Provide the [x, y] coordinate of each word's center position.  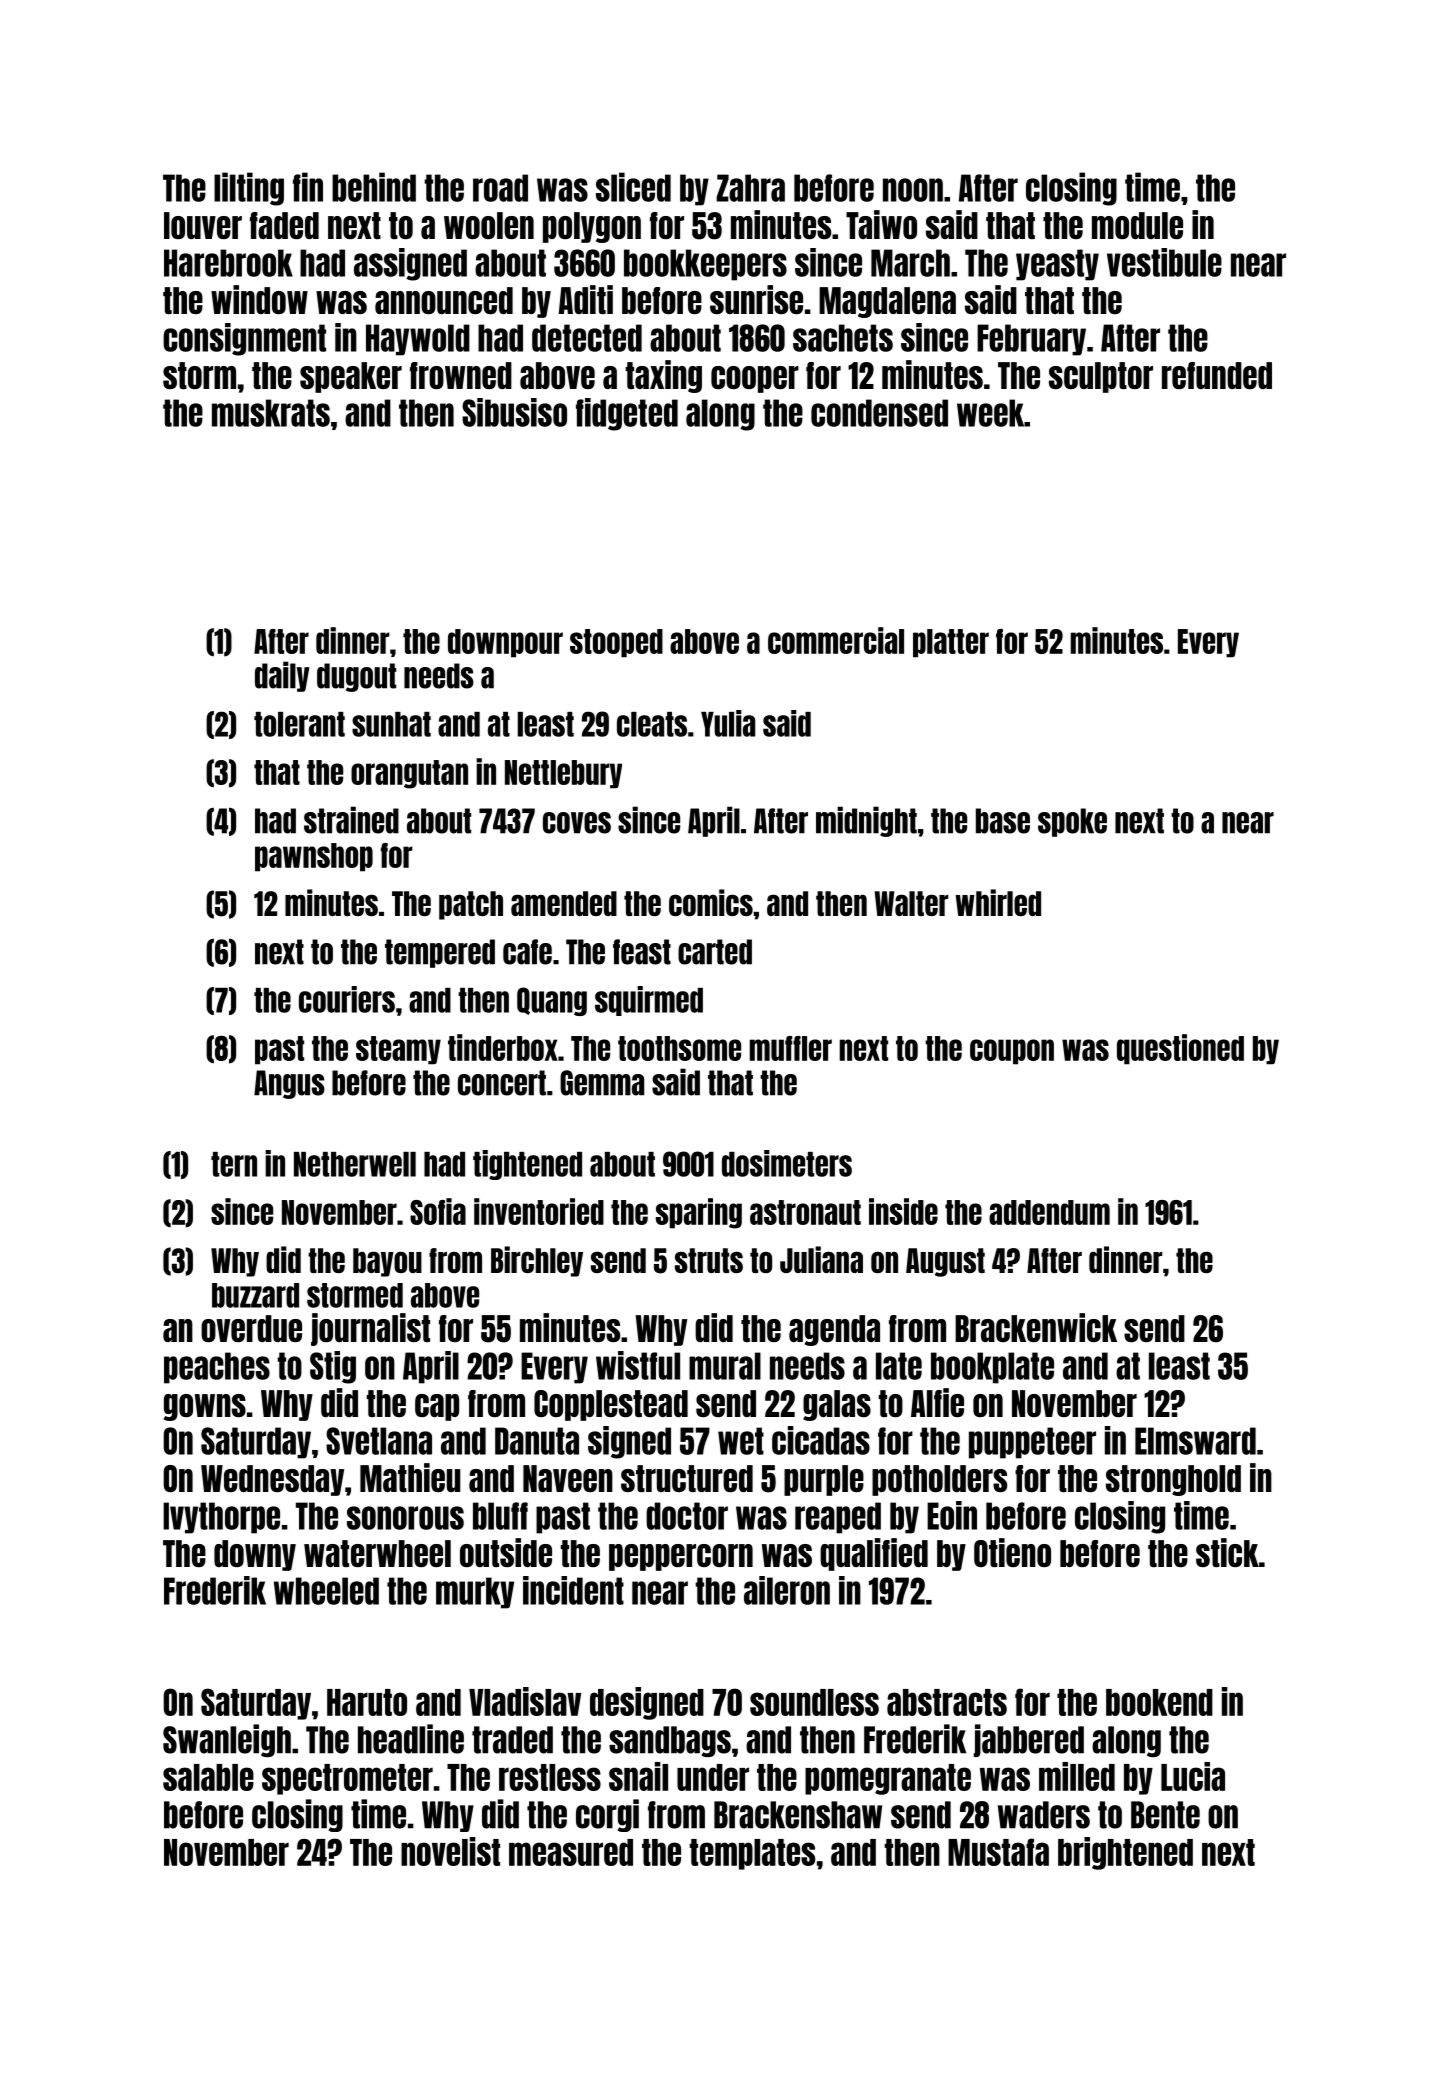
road [500, 188]
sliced [633, 187]
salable [208, 1777]
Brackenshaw [798, 1815]
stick [1227, 1552]
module [1137, 225]
